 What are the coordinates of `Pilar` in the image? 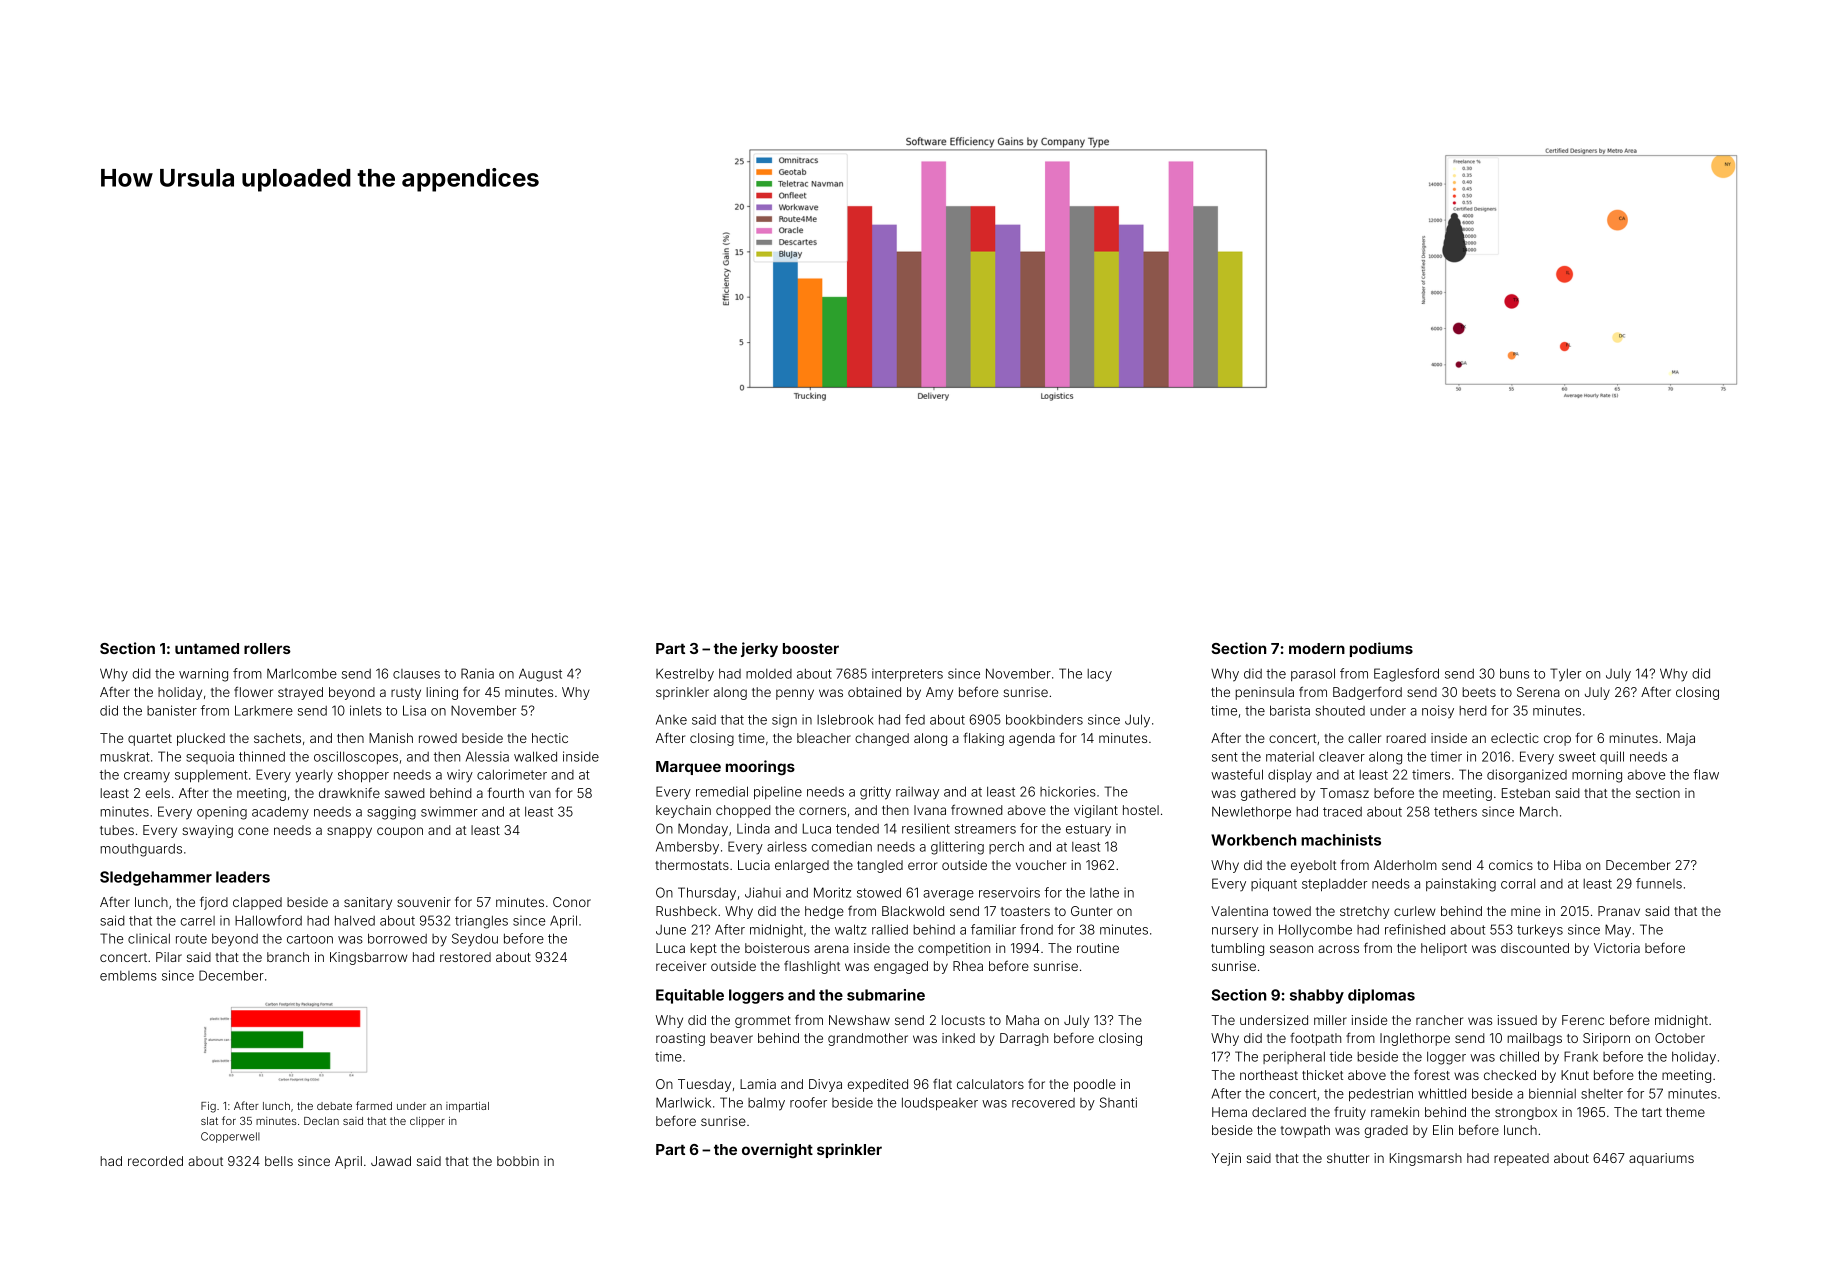 It's located at (169, 957).
